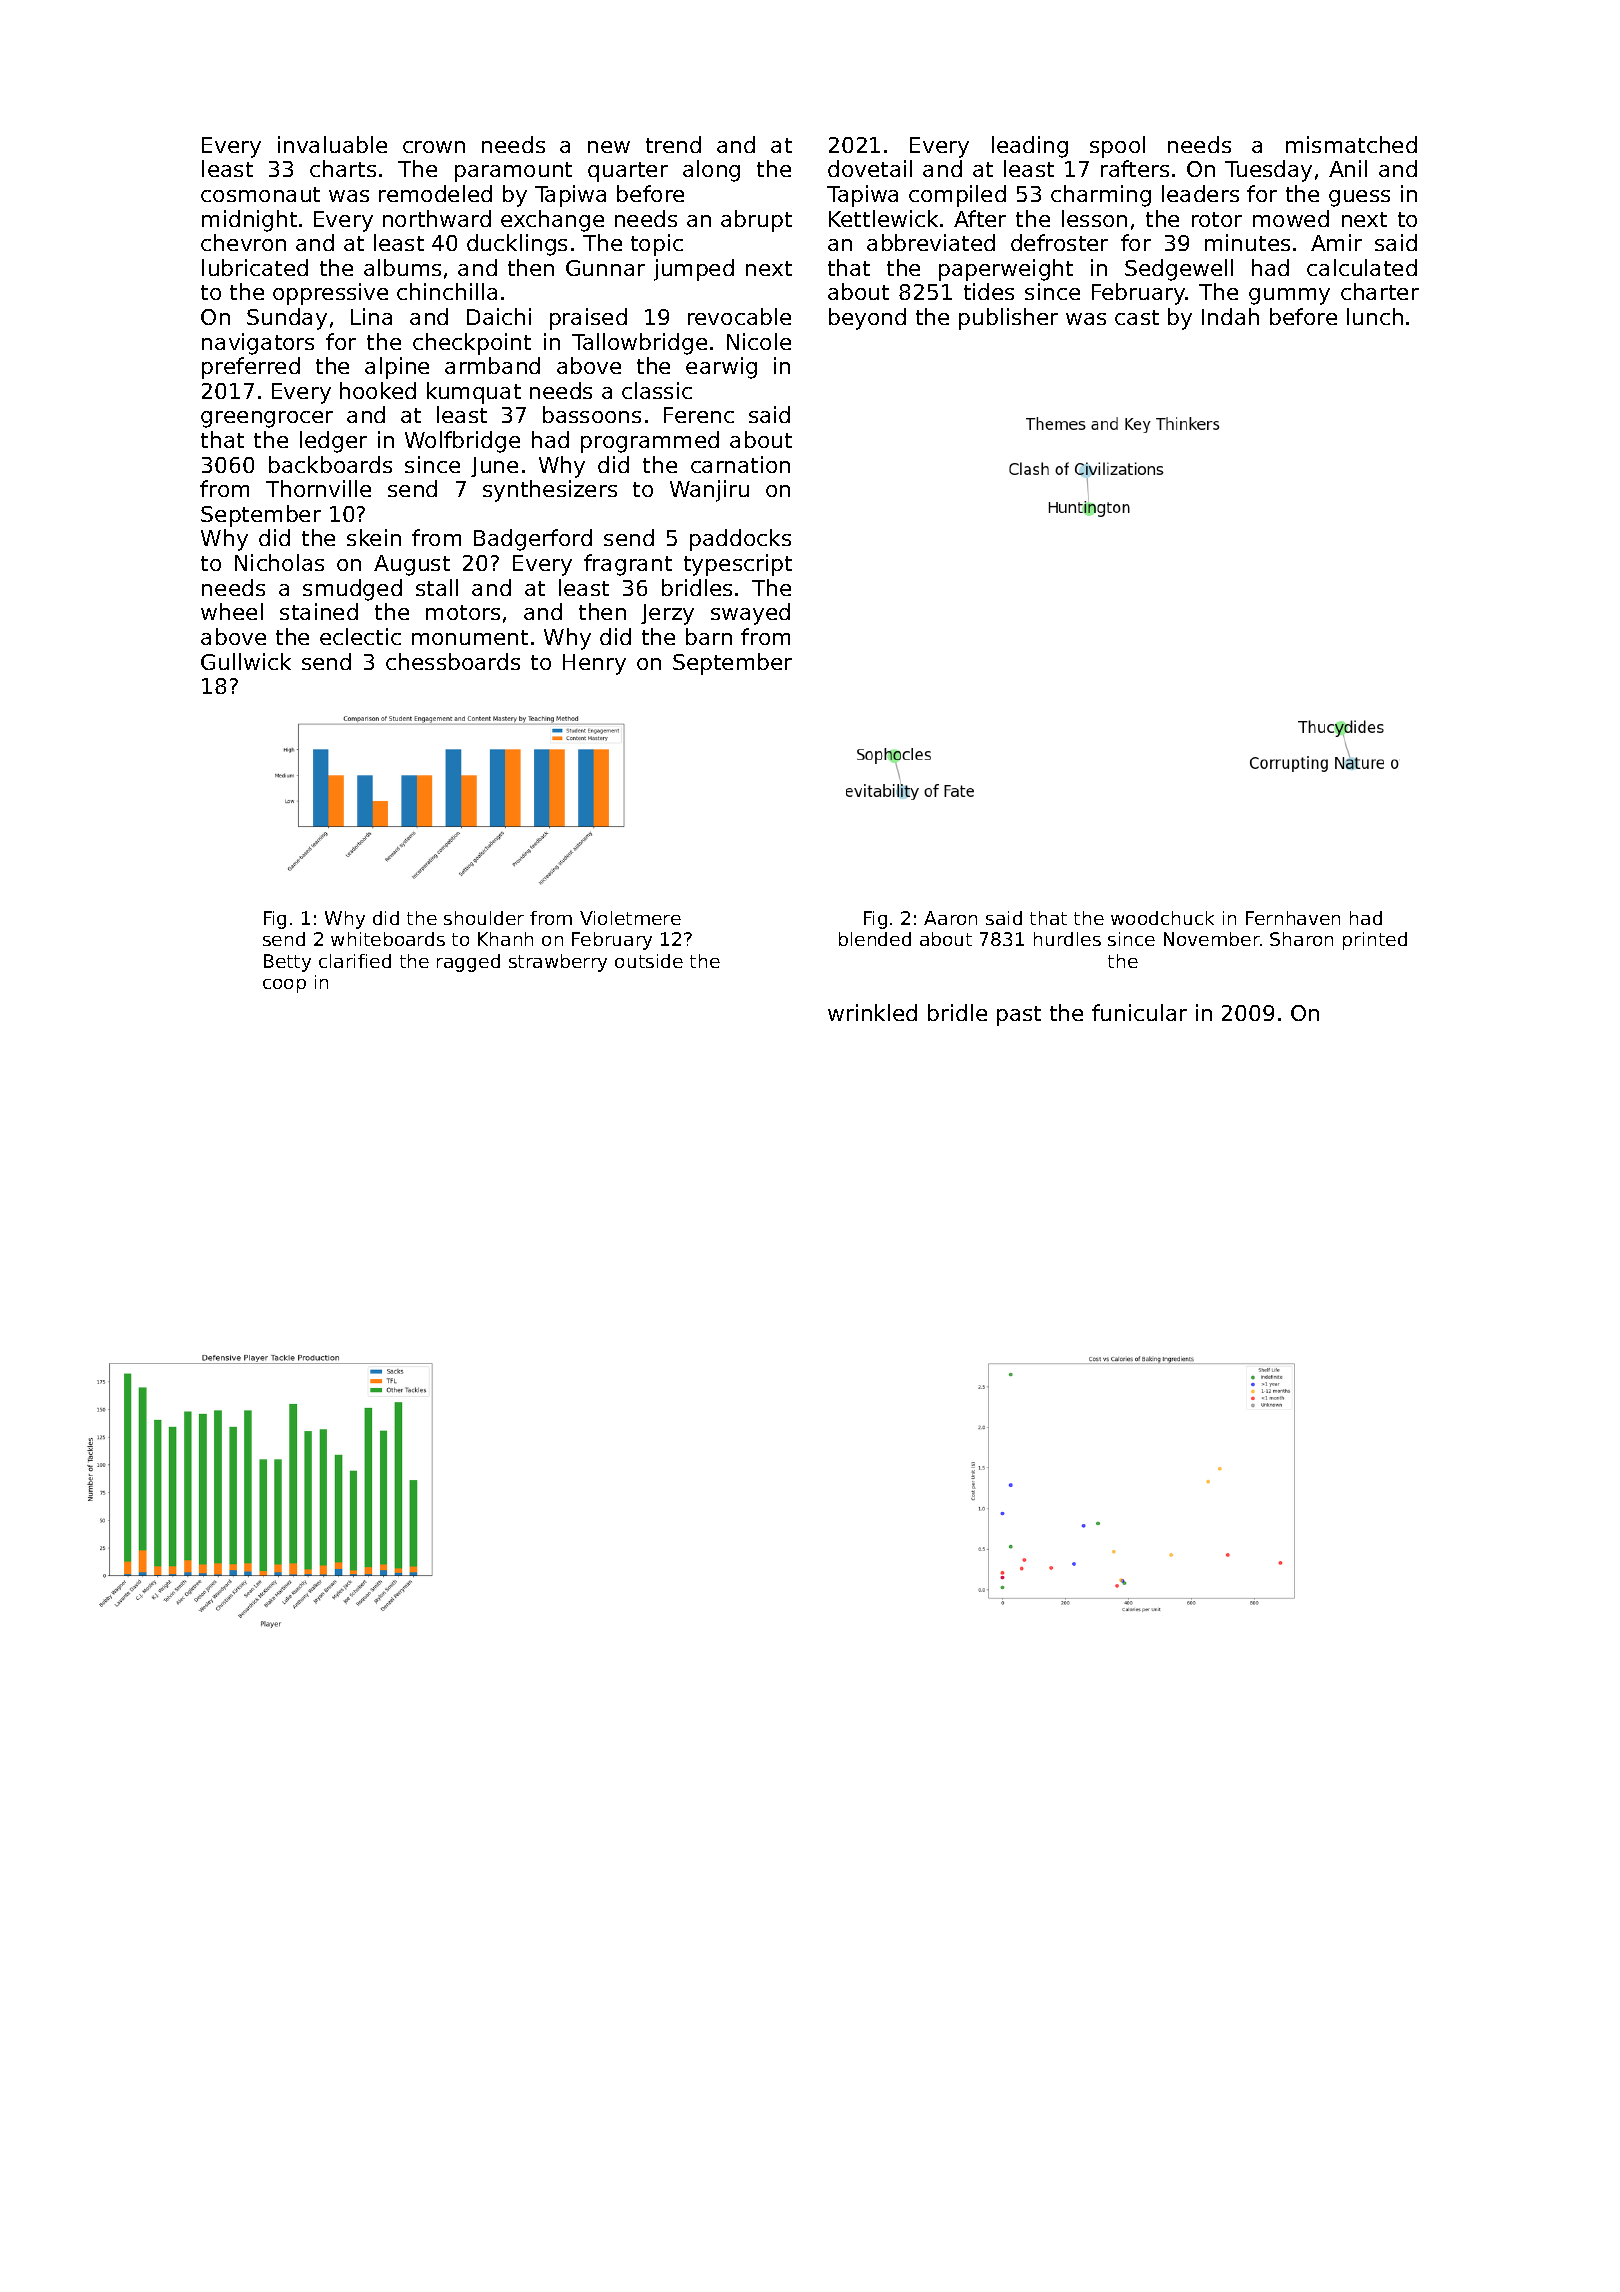  What do you see at coordinates (332, 144) in the screenshot?
I see `invaluable` at bounding box center [332, 144].
